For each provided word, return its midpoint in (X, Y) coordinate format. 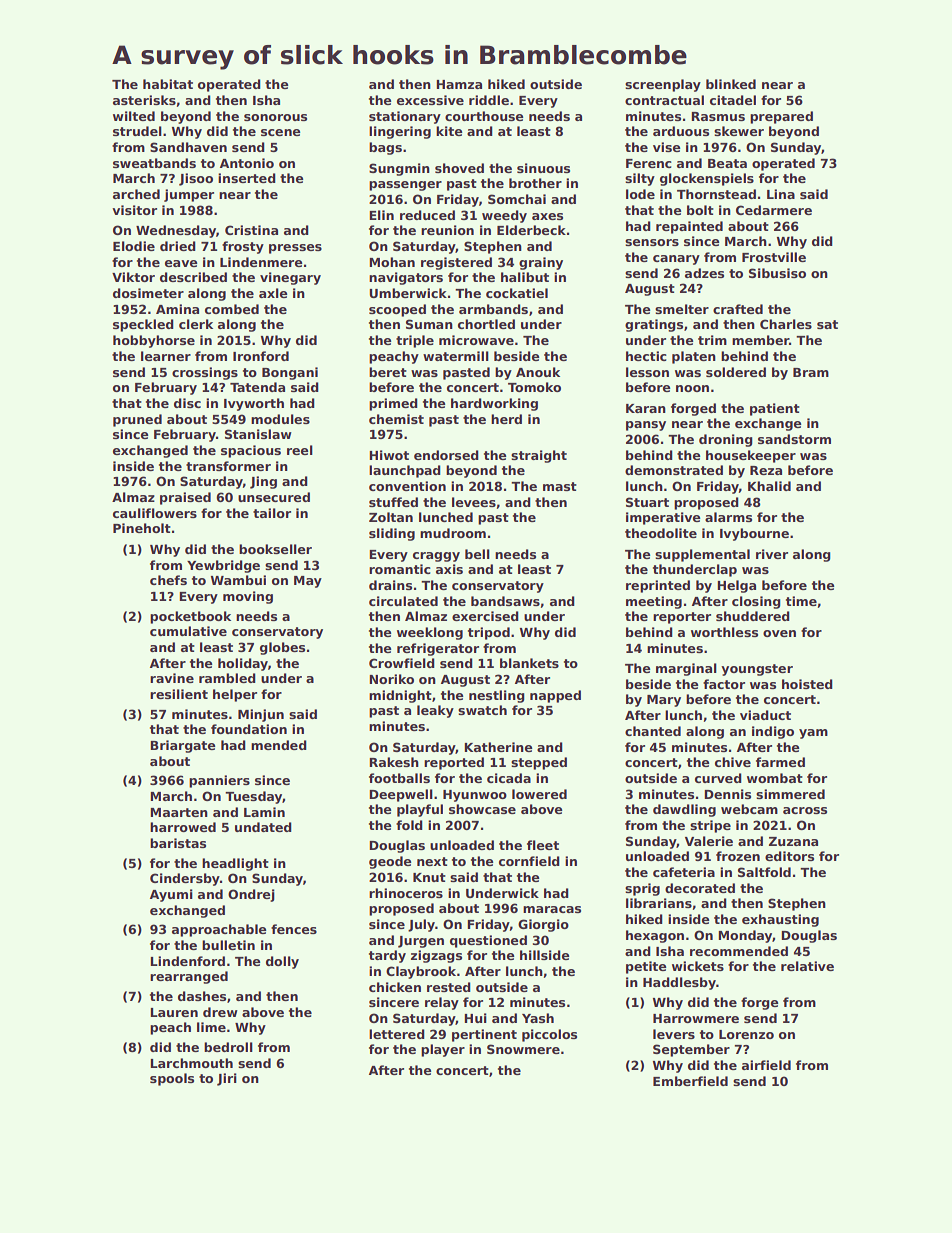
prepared (781, 117)
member (760, 340)
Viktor (133, 277)
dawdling (684, 810)
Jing (263, 482)
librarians (659, 903)
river (772, 554)
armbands (493, 309)
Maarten (179, 812)
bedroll (228, 1047)
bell (477, 554)
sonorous (275, 117)
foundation (249, 729)
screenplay (663, 85)
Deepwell (401, 795)
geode (390, 862)
